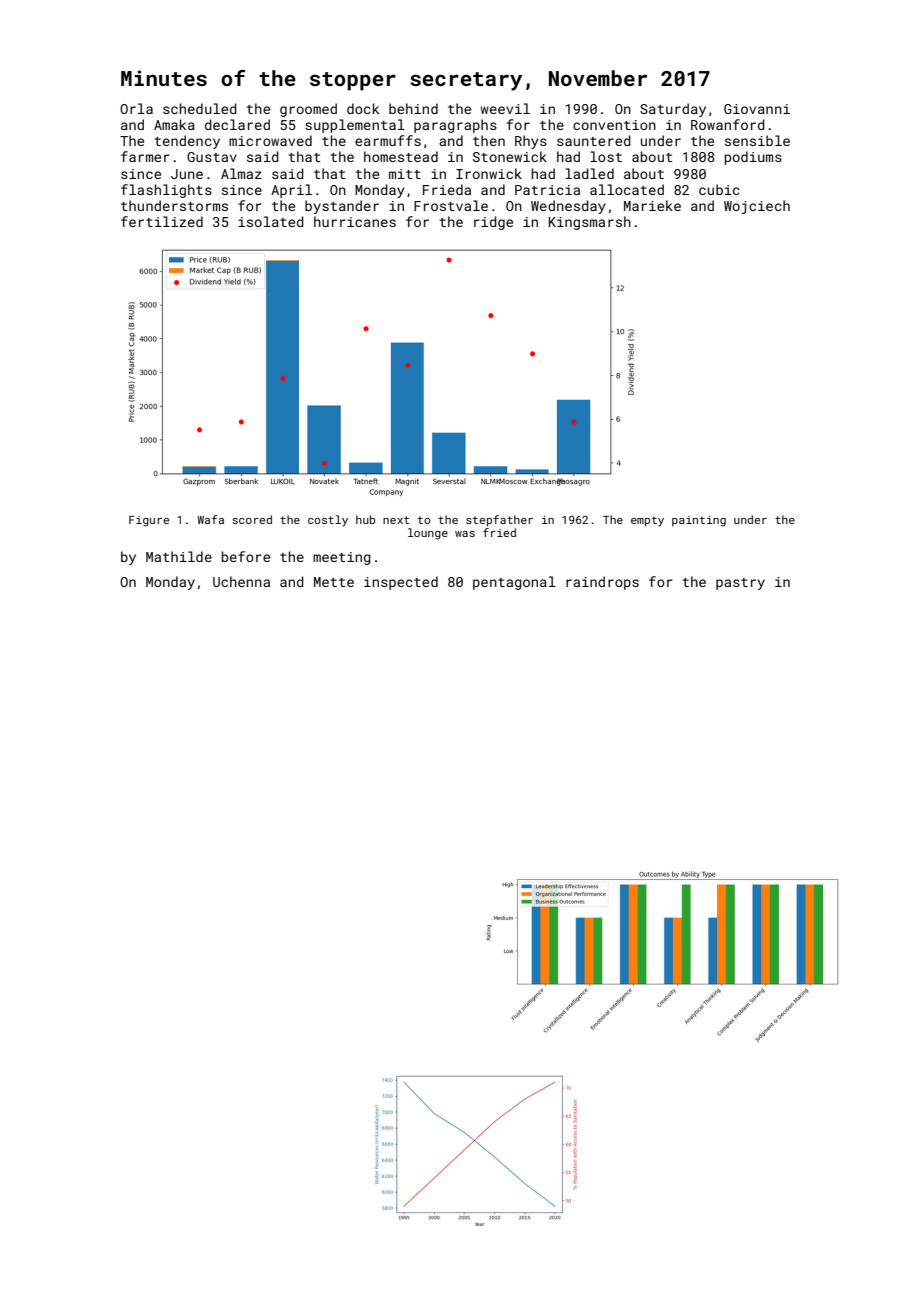 The height and width of the screenshot is (1308, 924). I want to click on Orla, so click(136, 108).
